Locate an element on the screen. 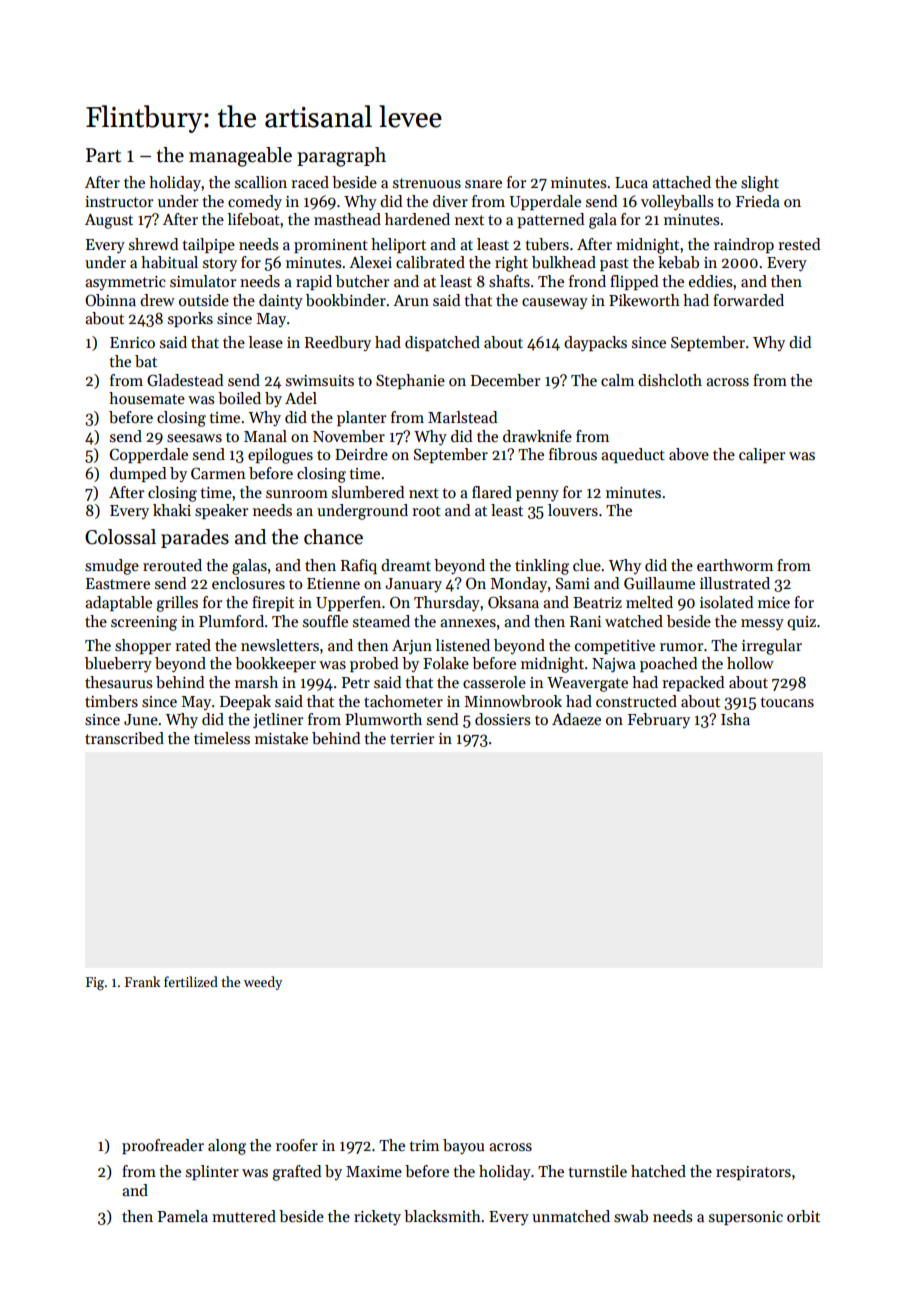 This screenshot has height=1316, width=908. earthworm is located at coordinates (735, 565).
